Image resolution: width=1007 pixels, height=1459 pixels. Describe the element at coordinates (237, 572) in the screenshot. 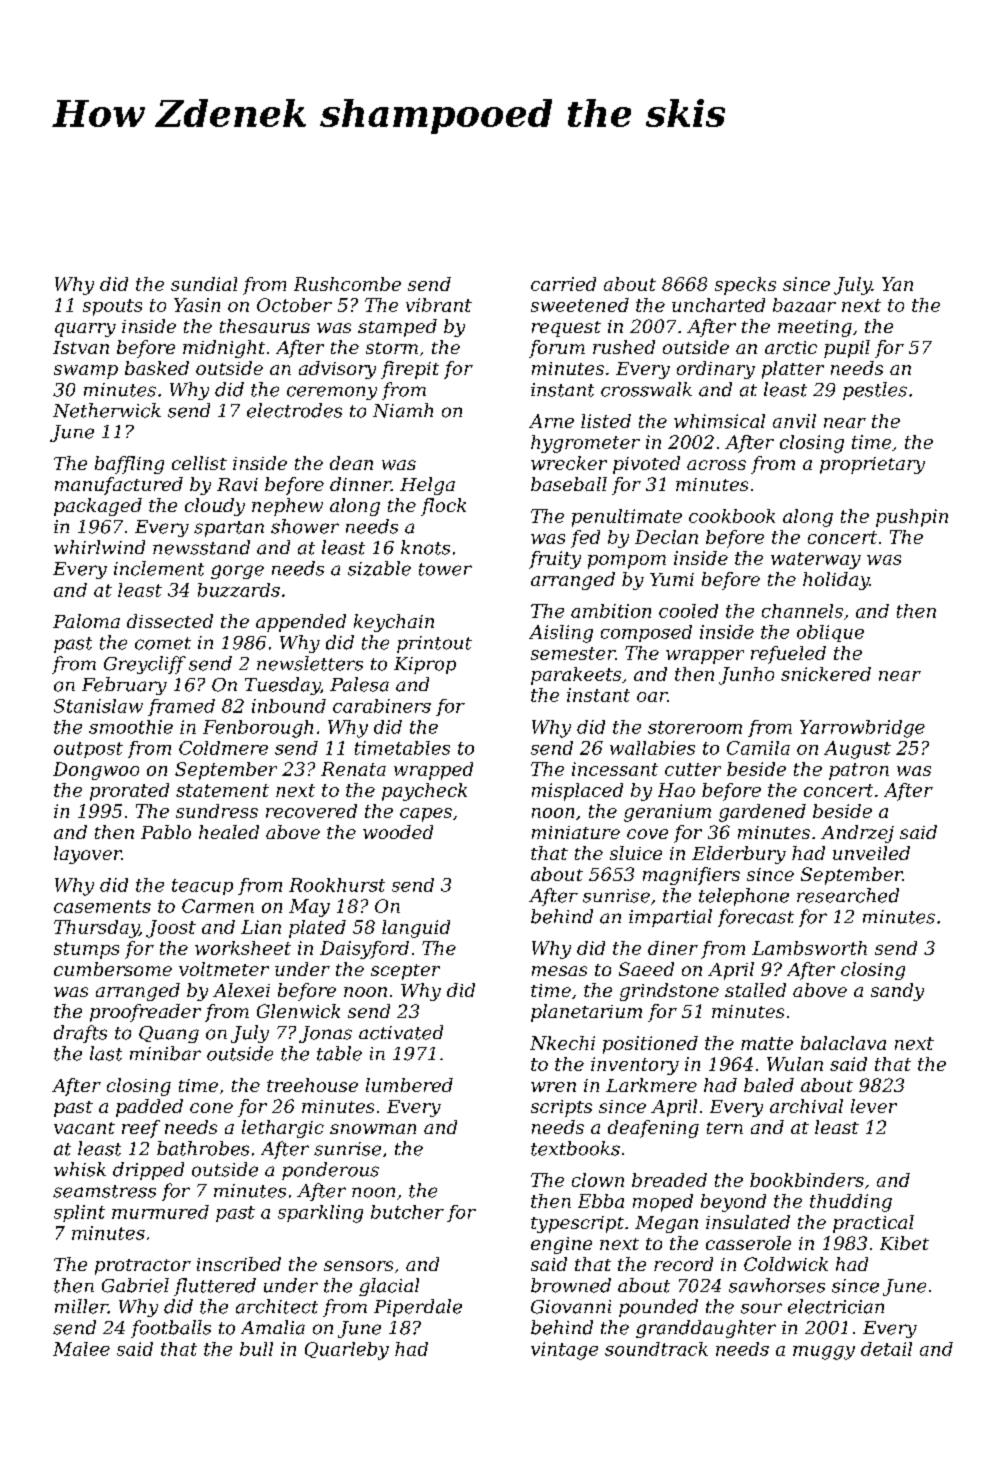

I see `gorge` at that location.
